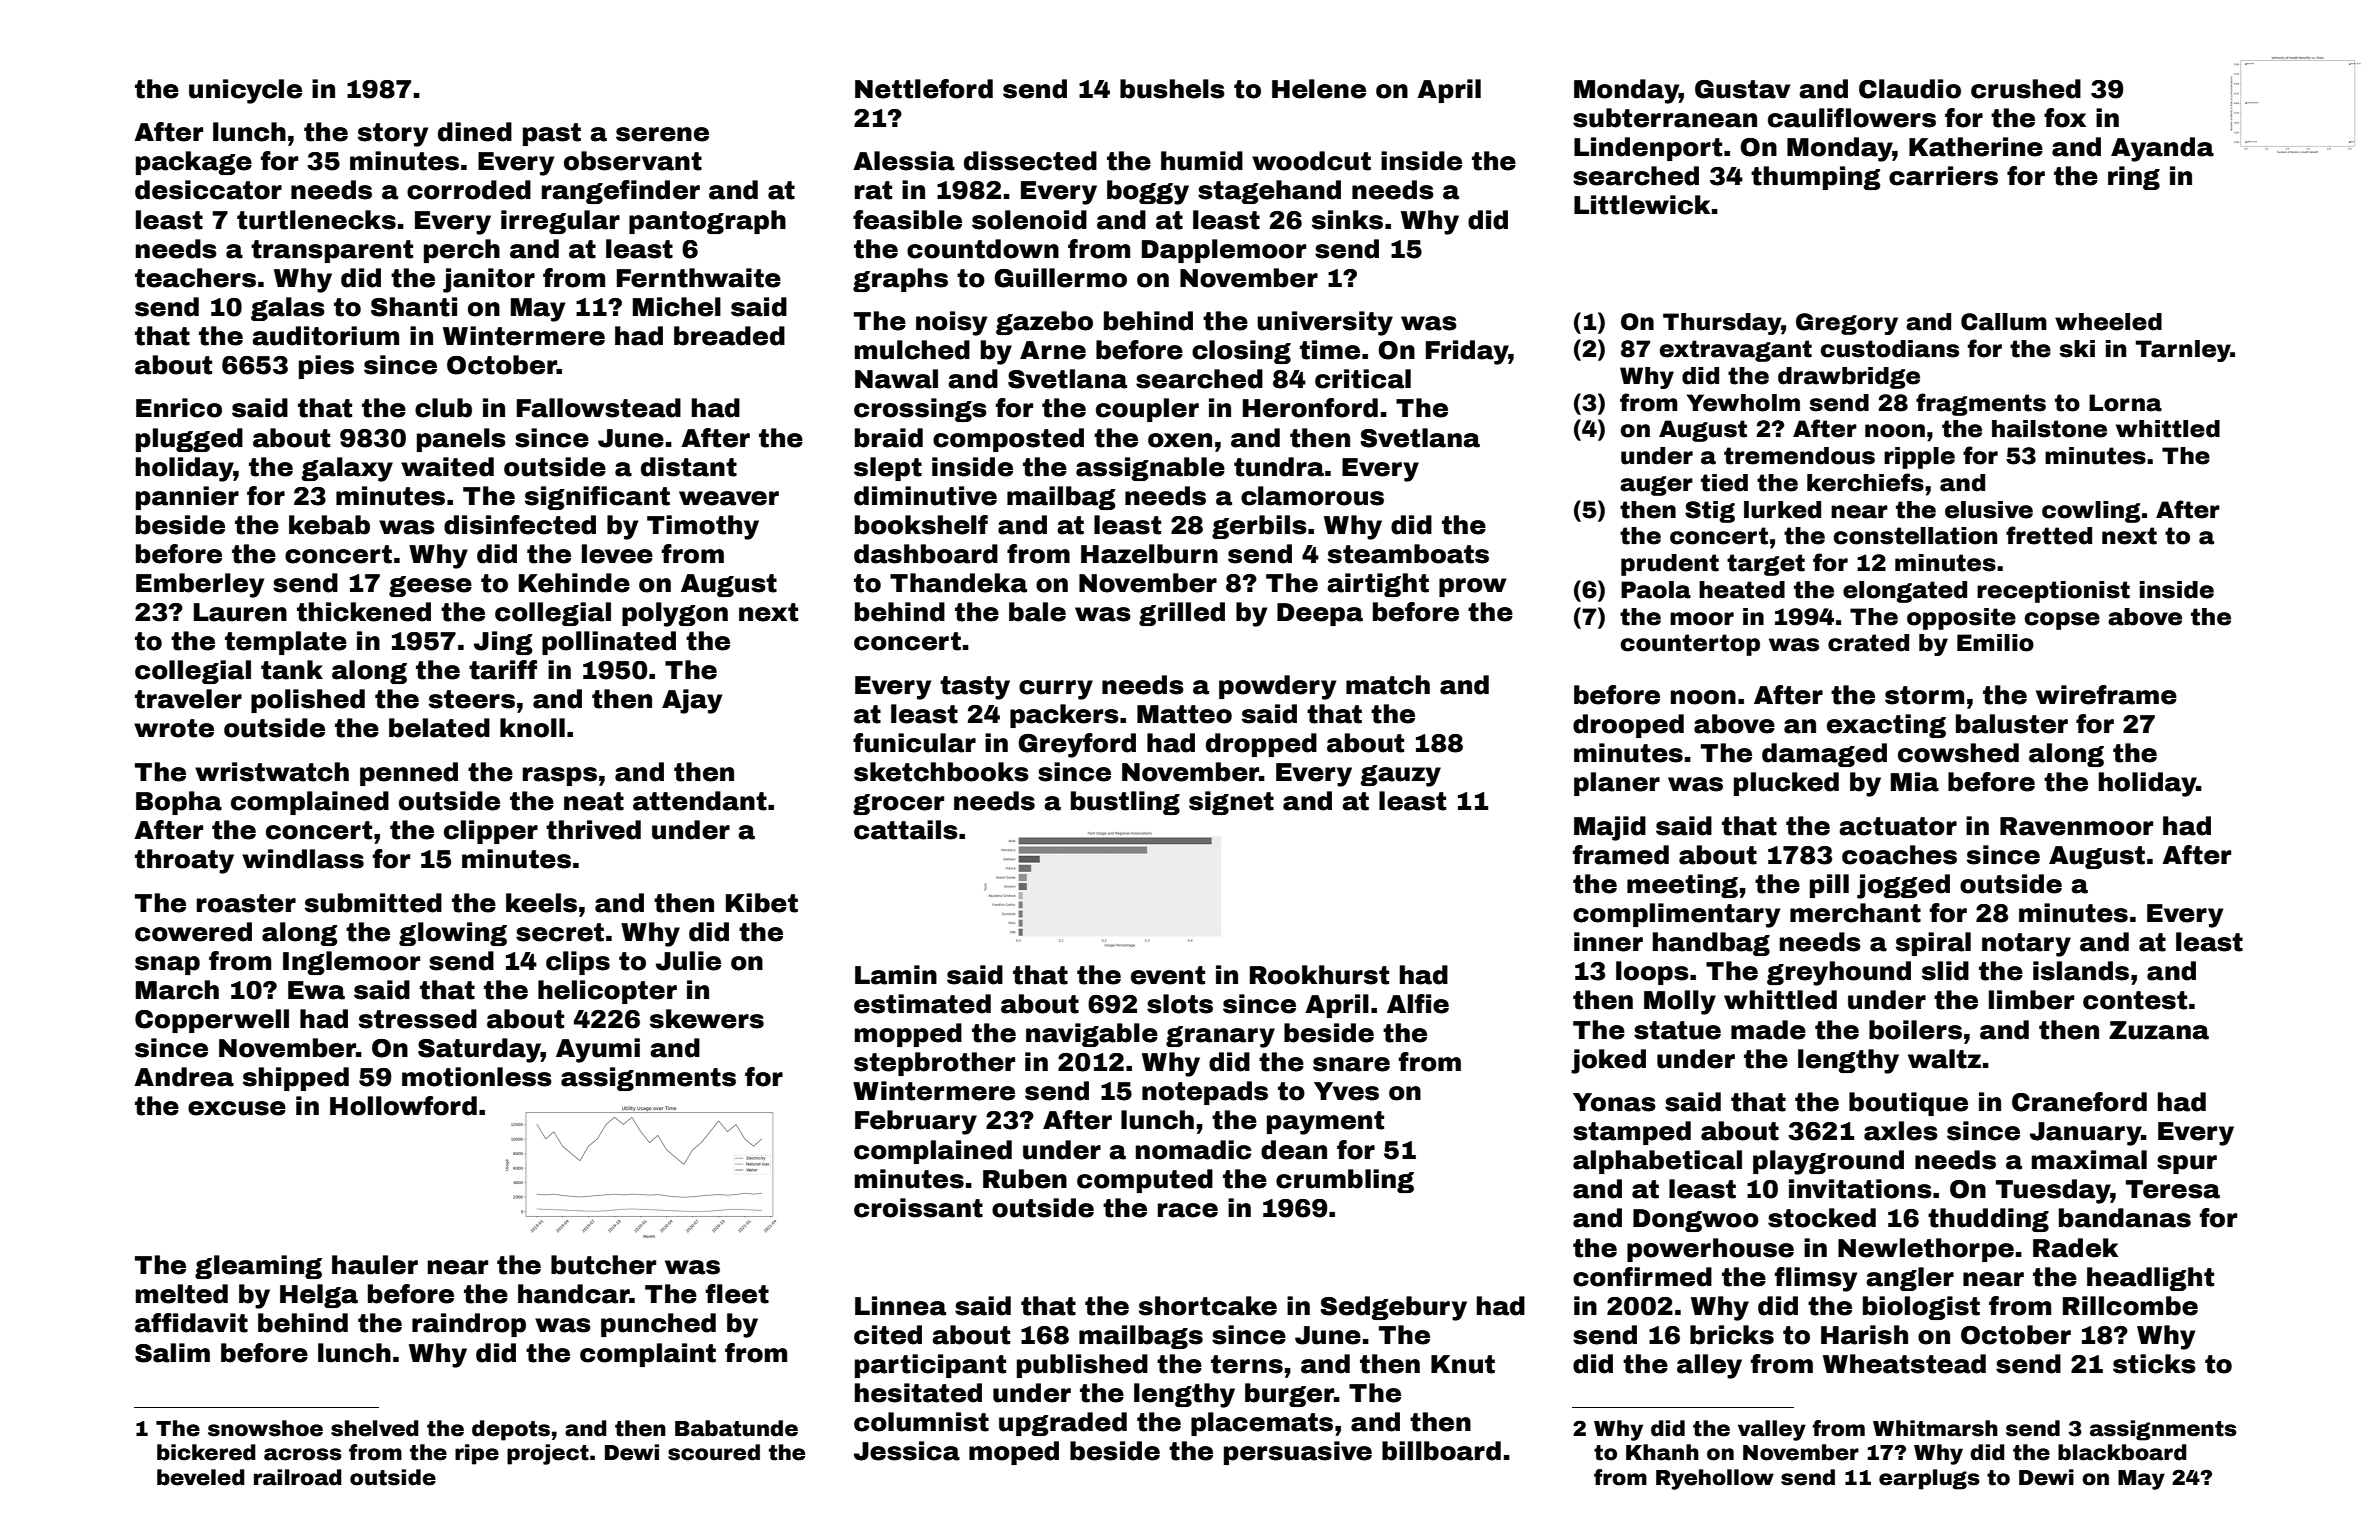 The width and height of the document is (2380, 1540). I want to click on Alfie, so click(1418, 1004).
